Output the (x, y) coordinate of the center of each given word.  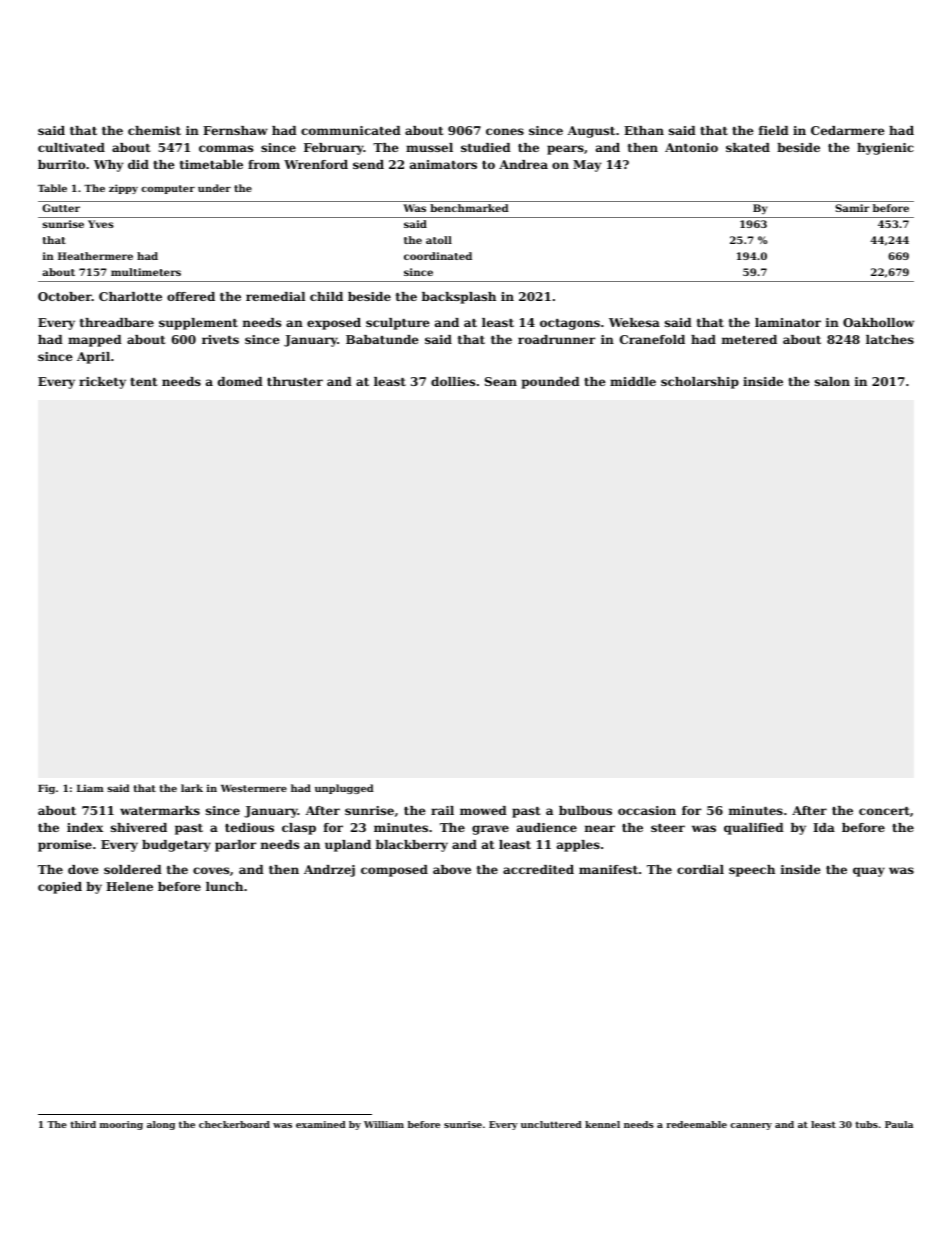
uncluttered (551, 1124)
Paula (899, 1124)
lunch (224, 886)
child (326, 296)
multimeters (146, 272)
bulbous (585, 810)
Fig (46, 789)
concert (884, 811)
